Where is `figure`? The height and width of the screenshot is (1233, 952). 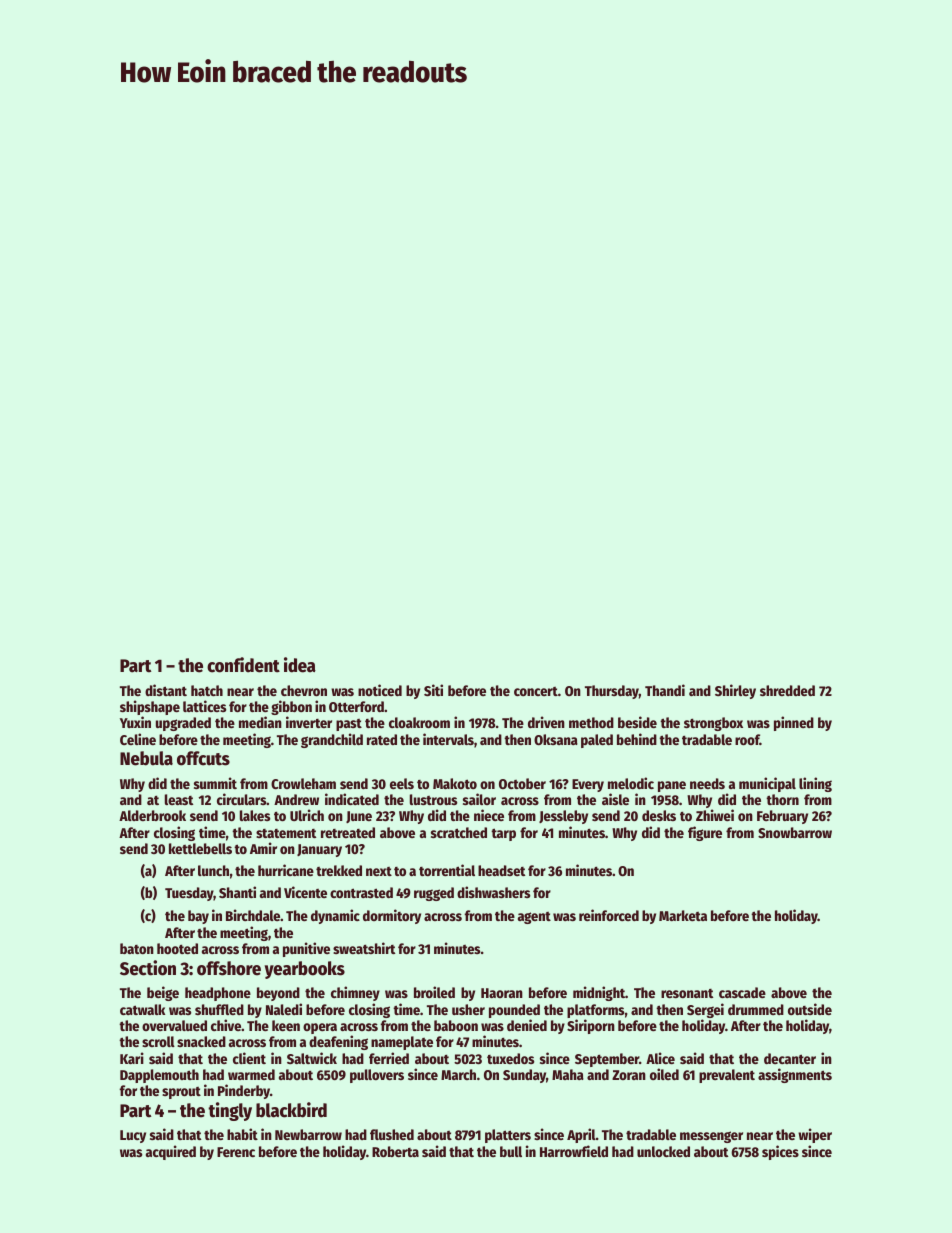 figure is located at coordinates (705, 833).
